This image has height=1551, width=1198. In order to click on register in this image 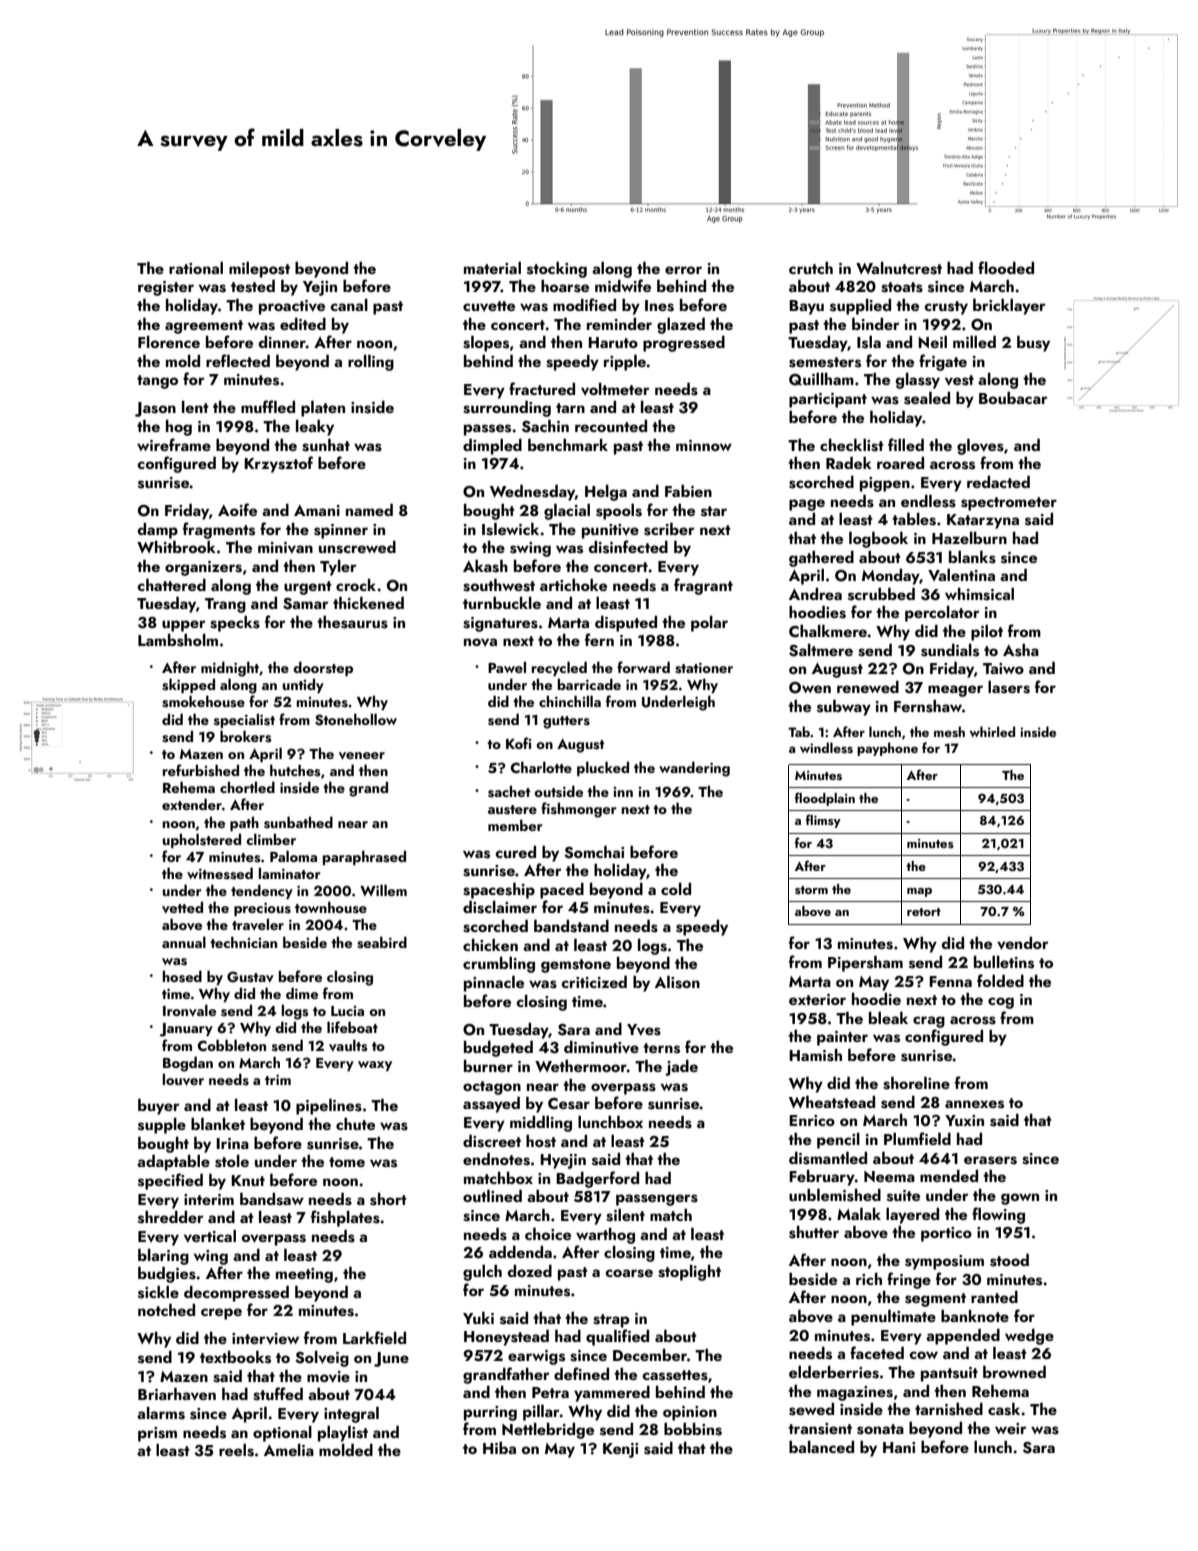, I will do `click(166, 288)`.
